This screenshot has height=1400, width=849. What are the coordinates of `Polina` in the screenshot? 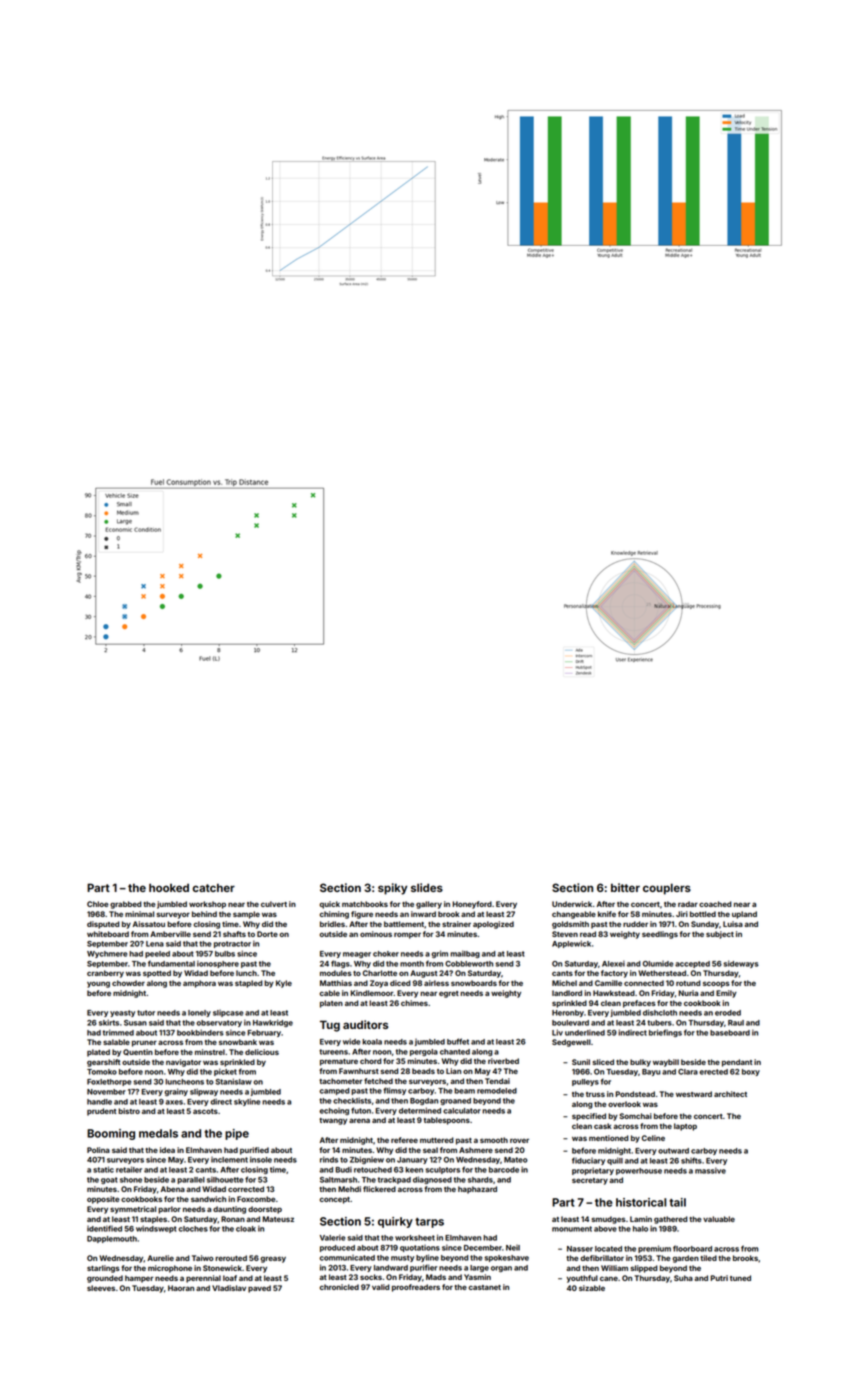 It's located at (98, 1150).
